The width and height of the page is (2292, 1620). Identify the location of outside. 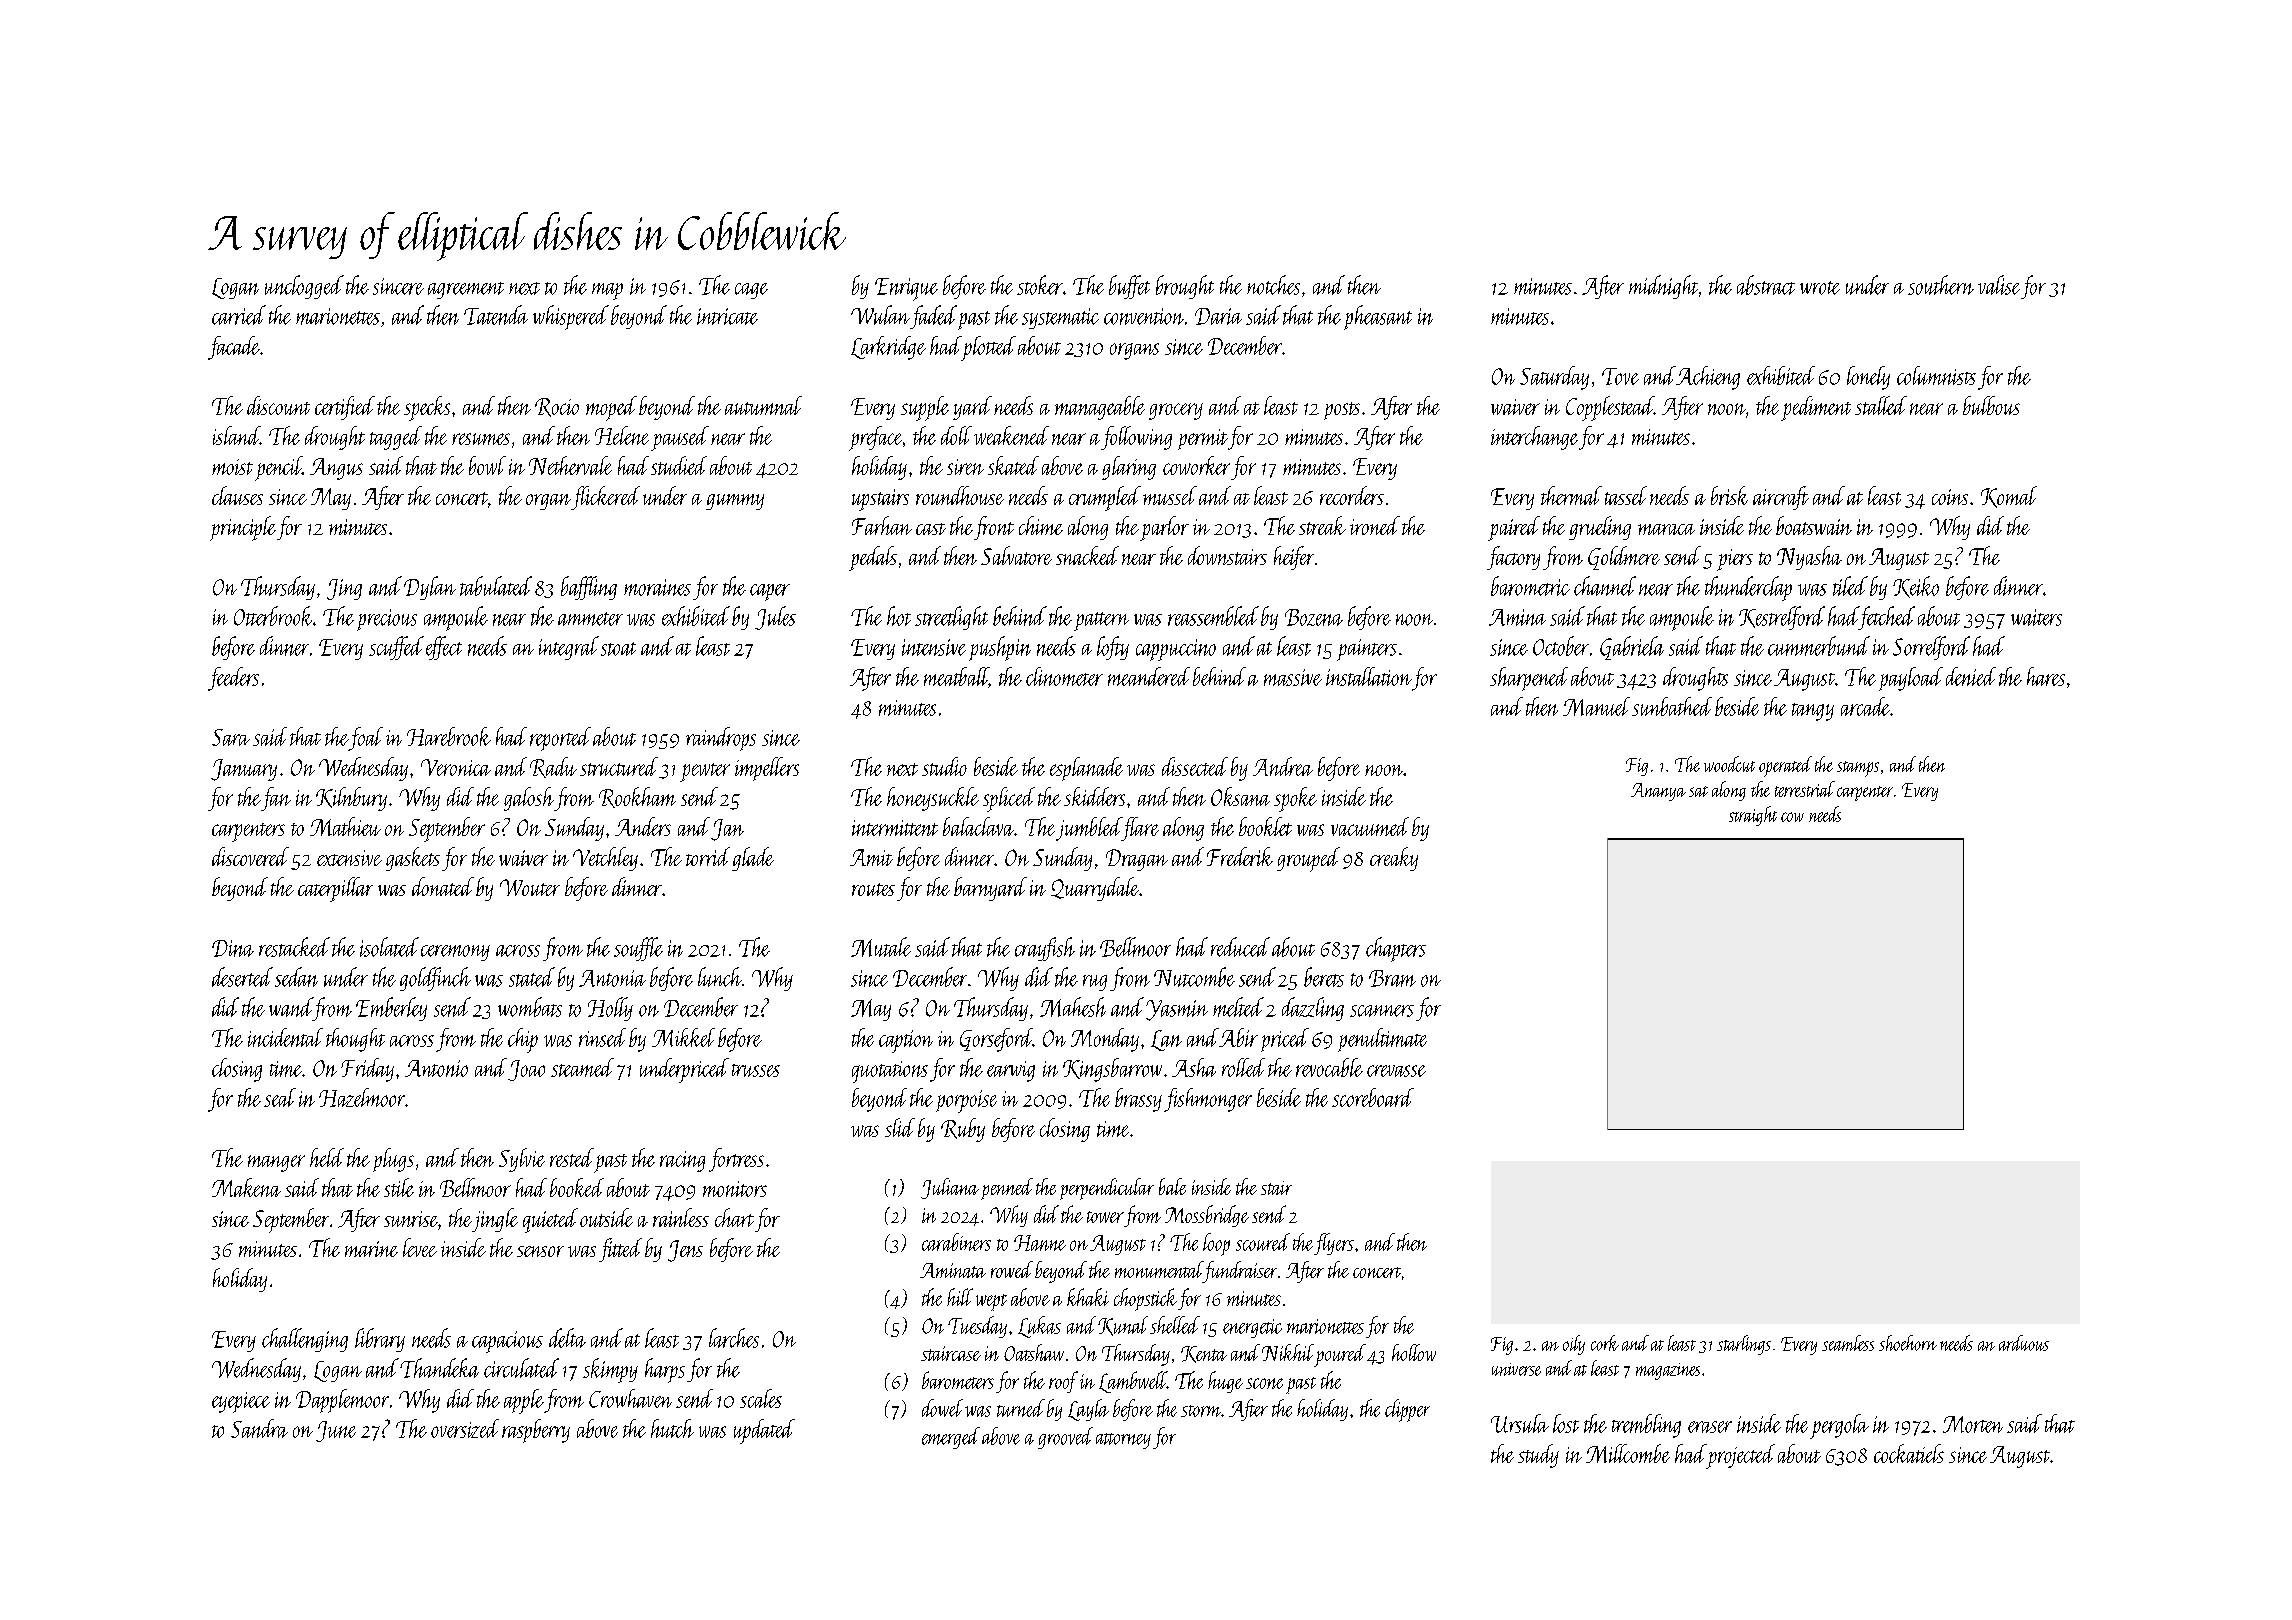
(606, 1217).
